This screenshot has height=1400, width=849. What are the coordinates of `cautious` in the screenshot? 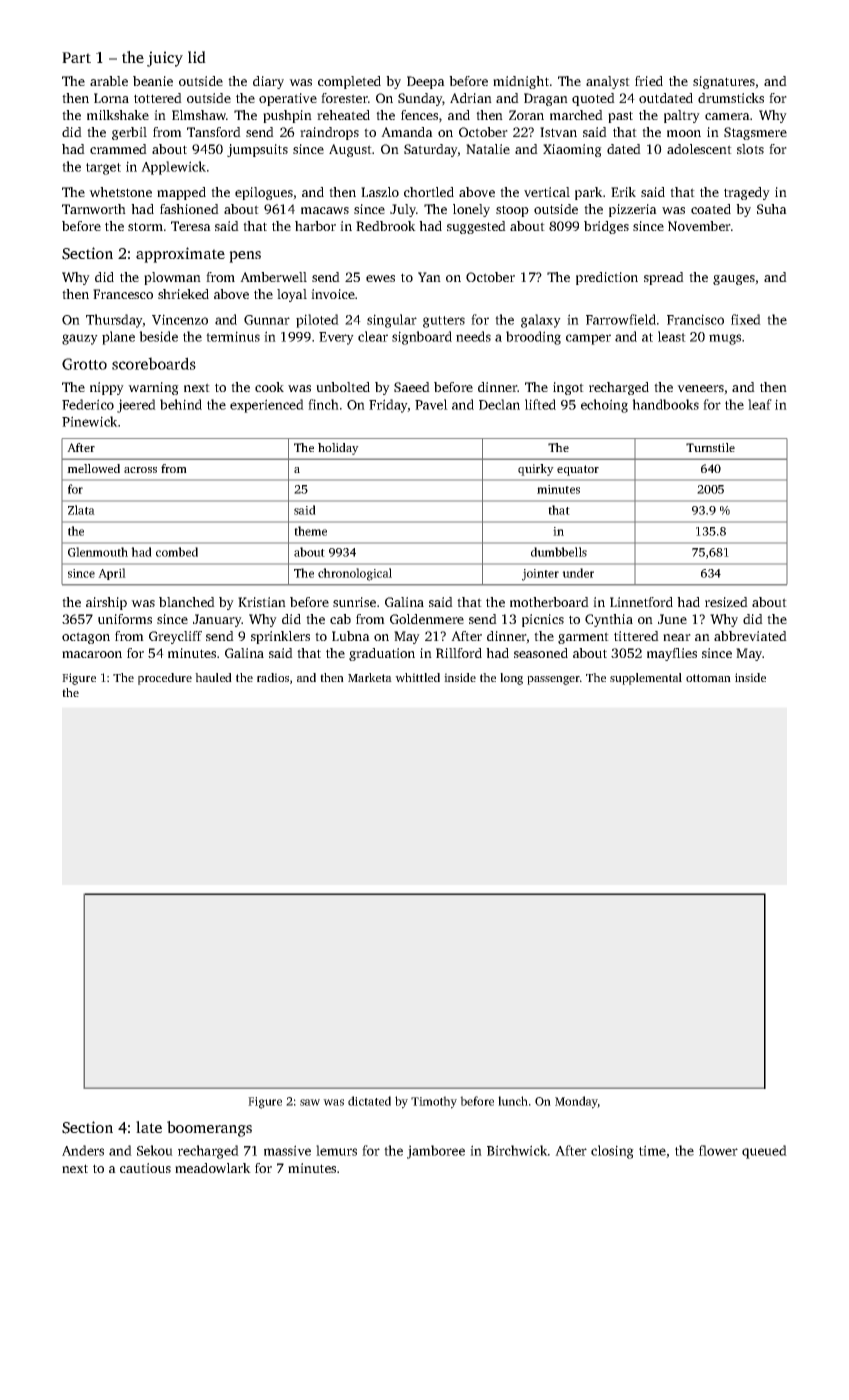 It's located at (145, 1168).
